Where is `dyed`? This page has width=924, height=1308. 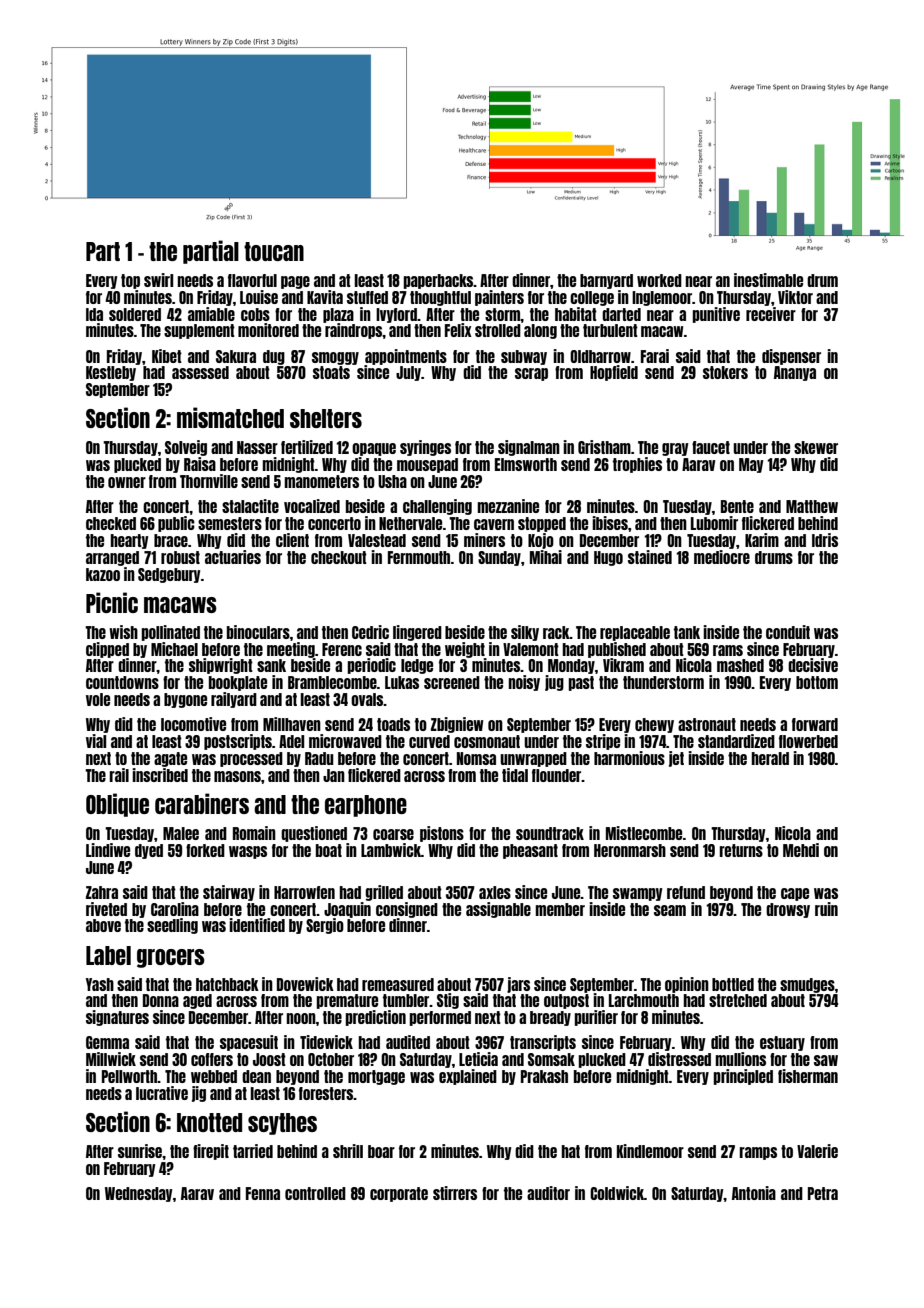
dyed is located at coordinates (149, 851).
